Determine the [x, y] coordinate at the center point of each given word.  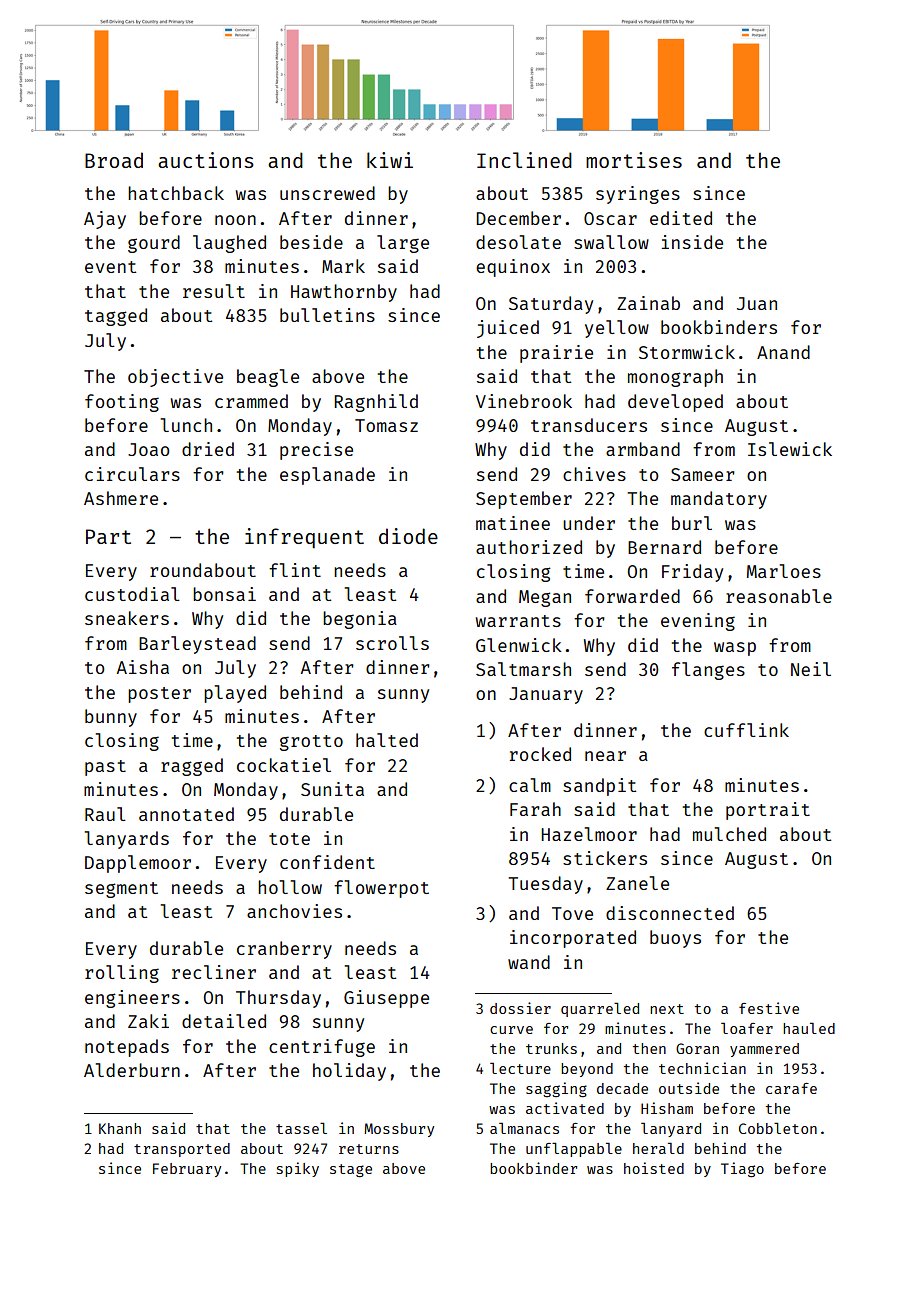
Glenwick [519, 645]
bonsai [224, 594]
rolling [122, 974]
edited [681, 218]
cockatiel [284, 765]
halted [387, 740]
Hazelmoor [589, 834]
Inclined [524, 160]
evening [698, 622]
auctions [206, 160]
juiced [508, 329]
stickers [605, 858]
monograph [675, 378]
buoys [675, 939]
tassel [301, 1128]
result [214, 291]
